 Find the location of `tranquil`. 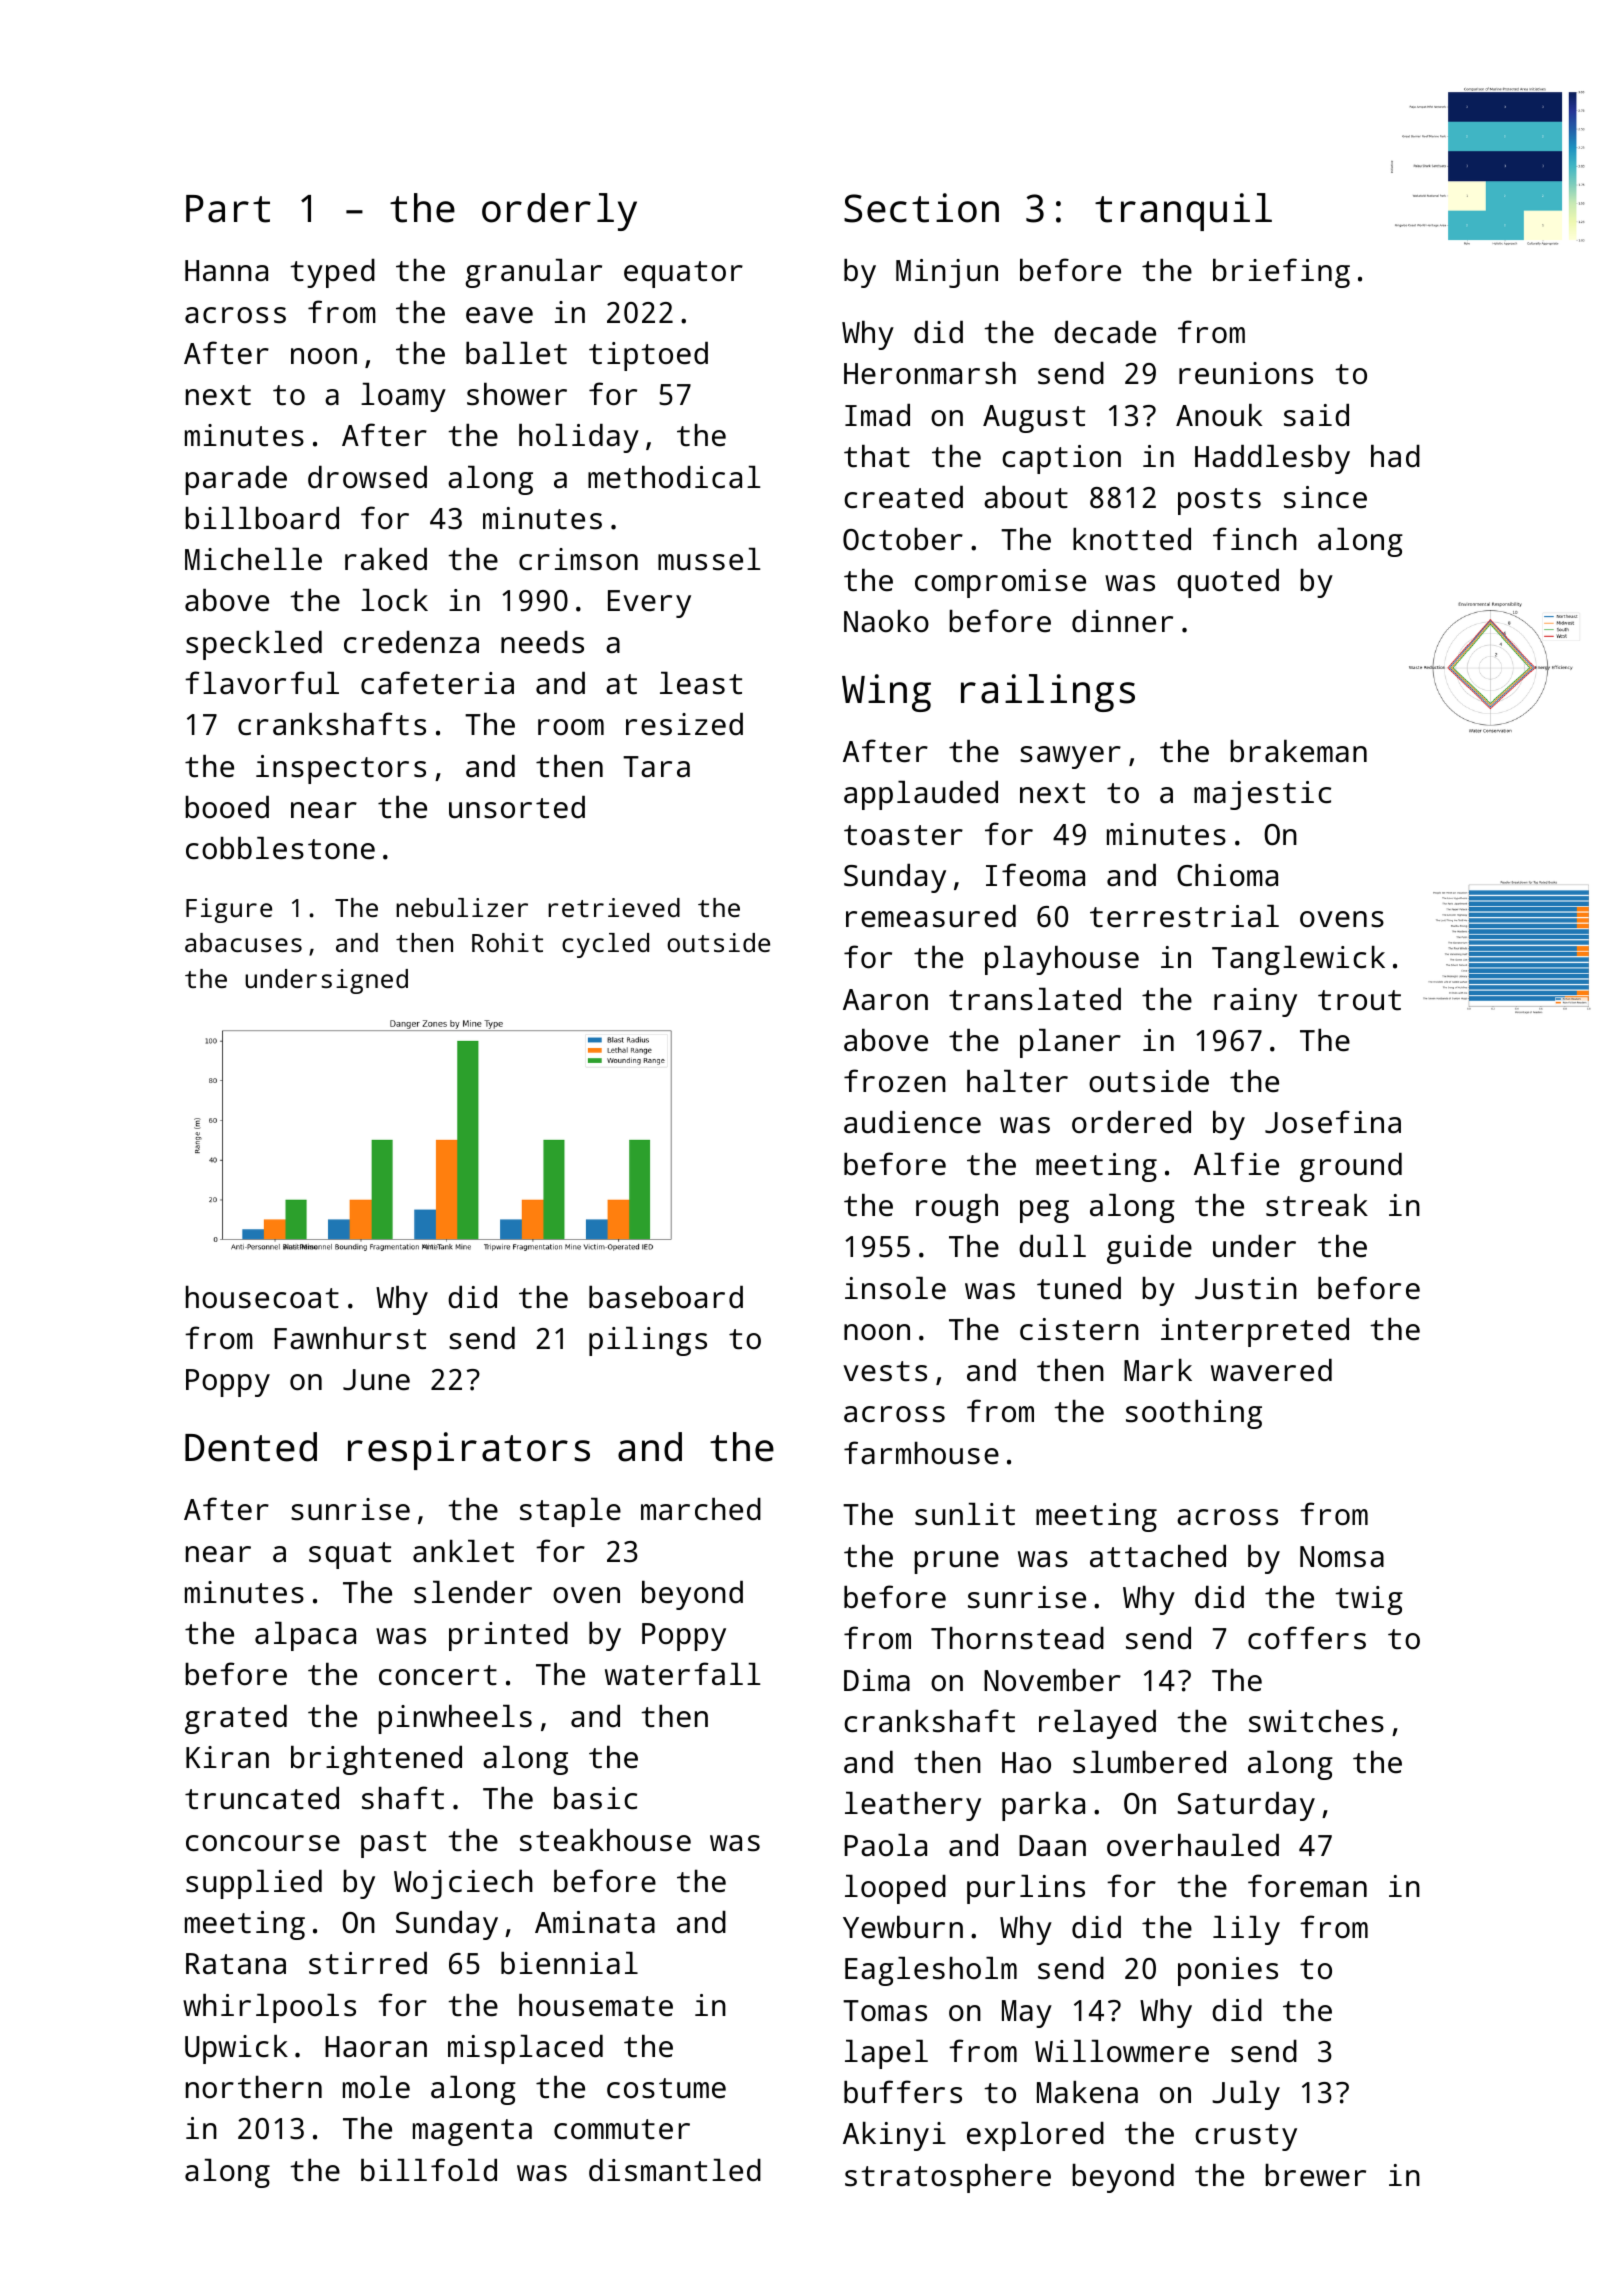

tranquil is located at coordinates (1183, 212).
